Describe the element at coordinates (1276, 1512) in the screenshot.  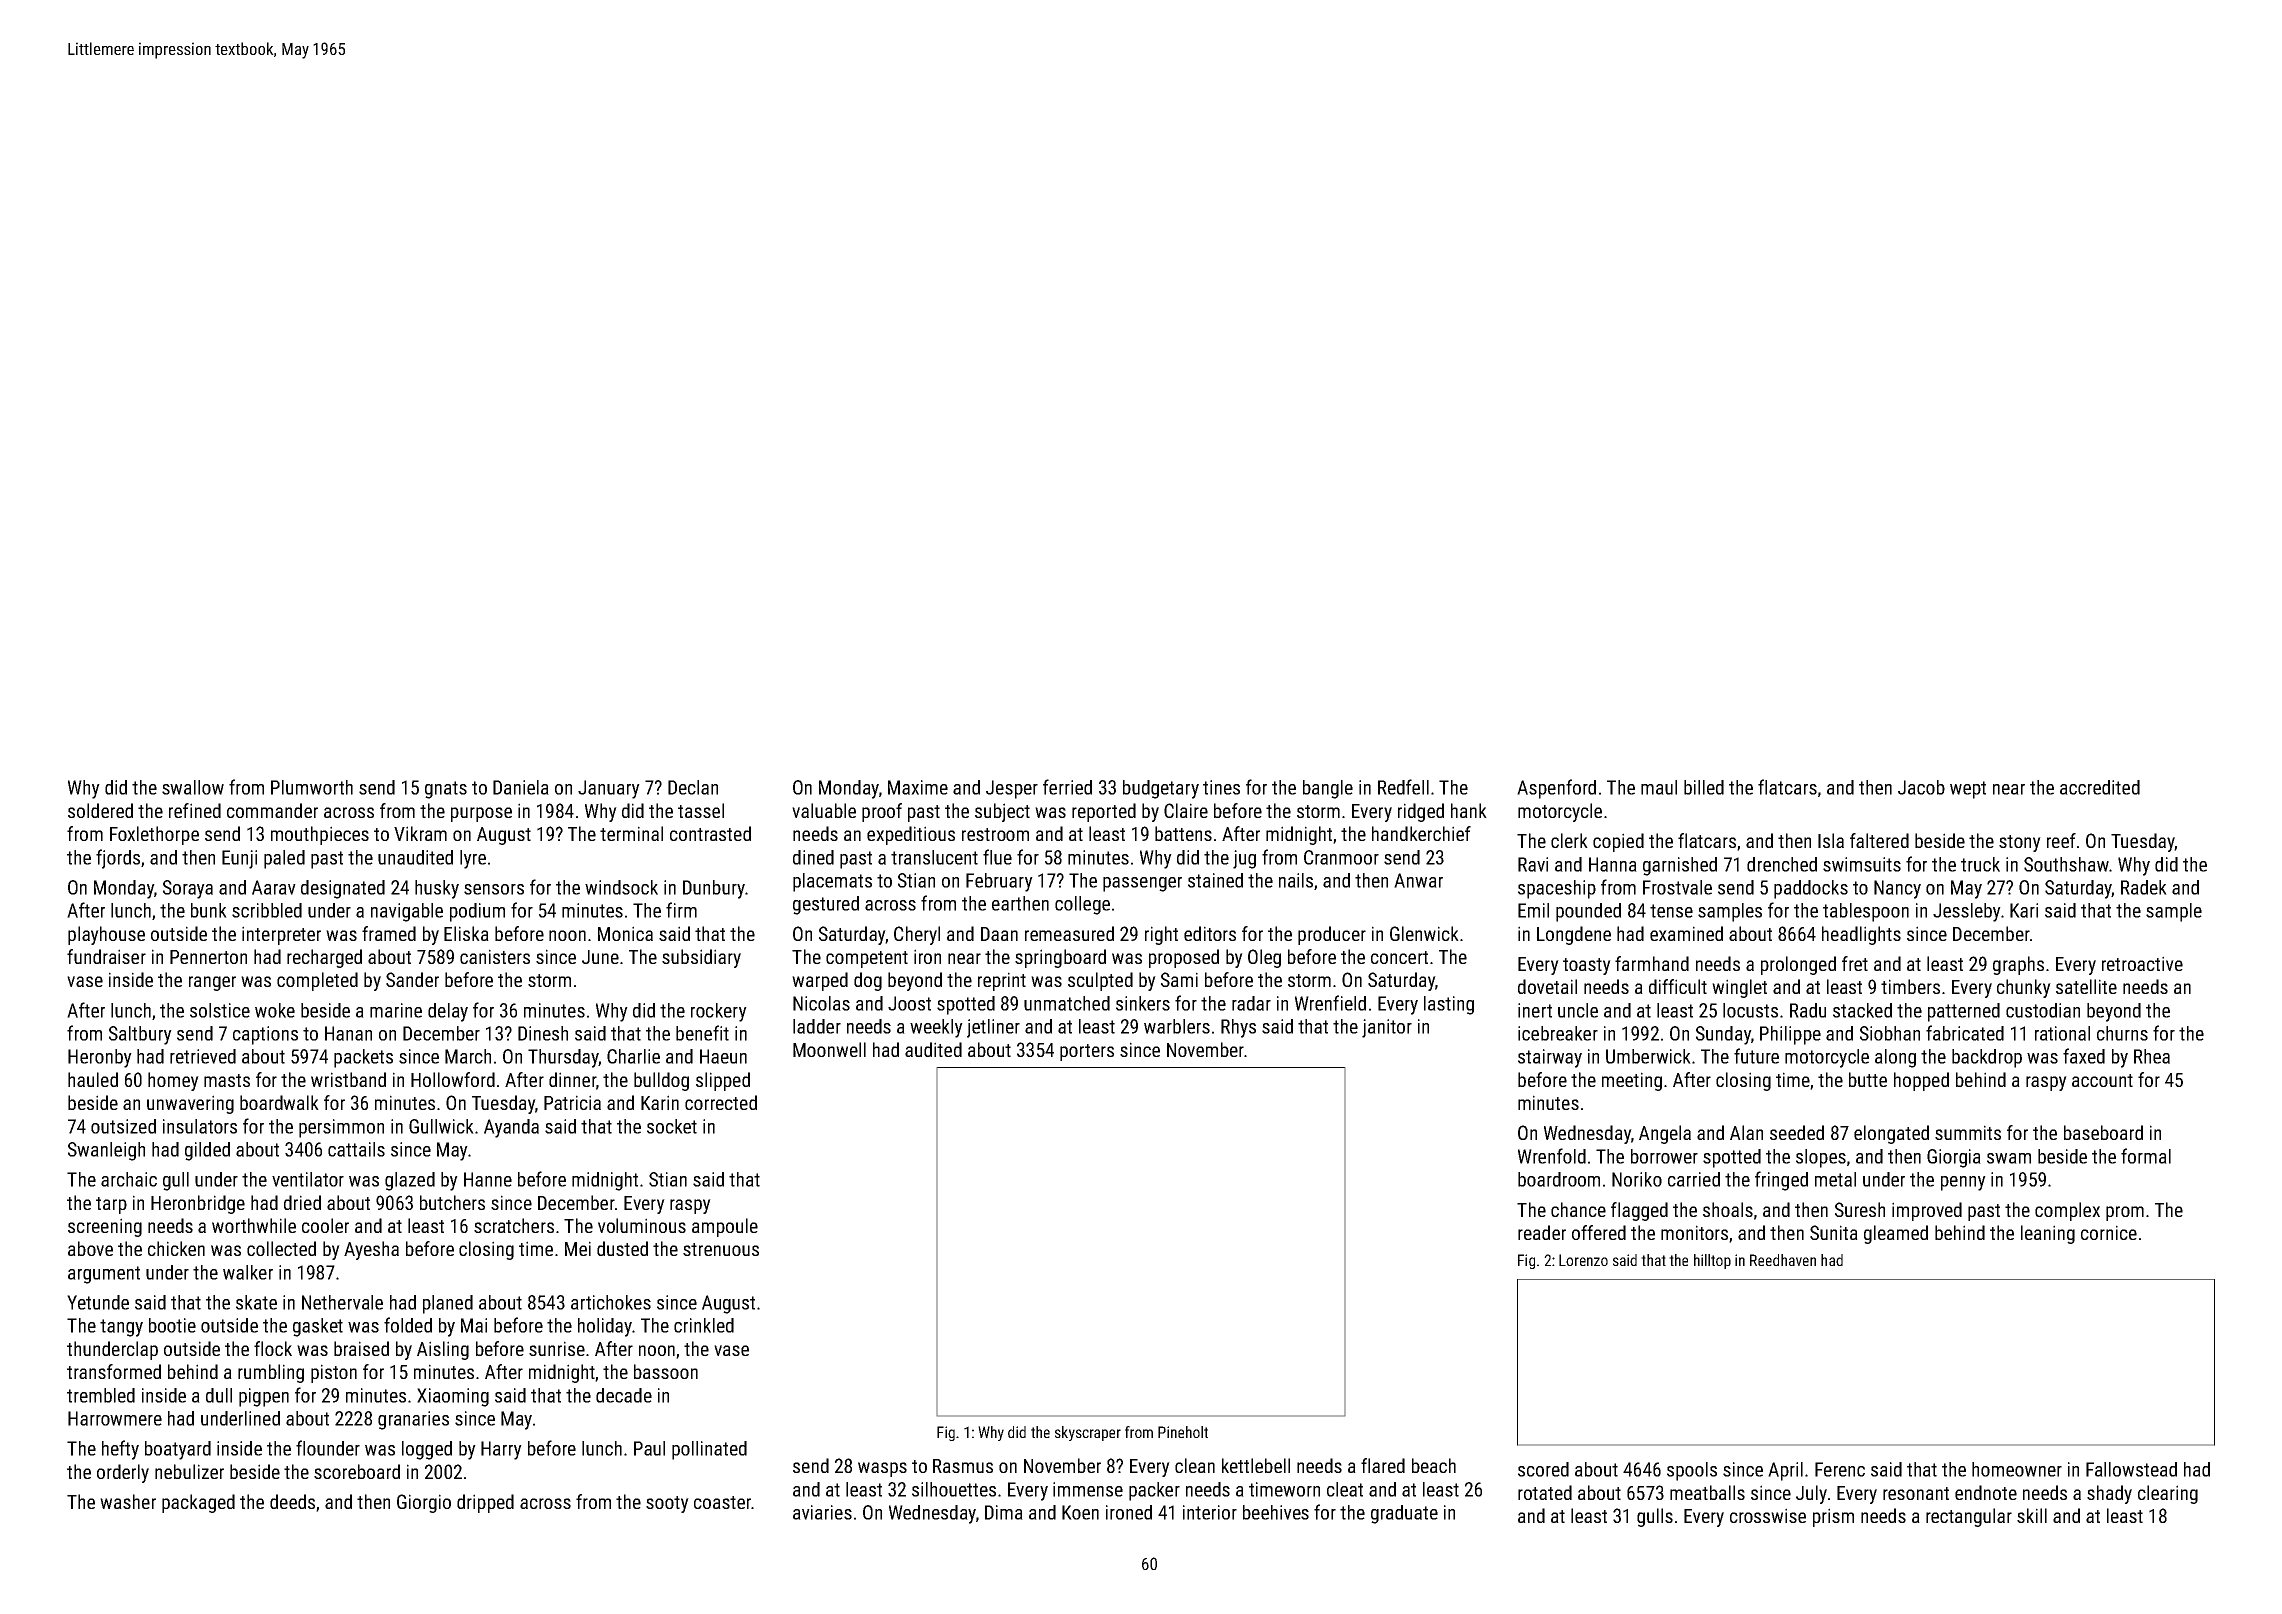
I see `beehives` at that location.
